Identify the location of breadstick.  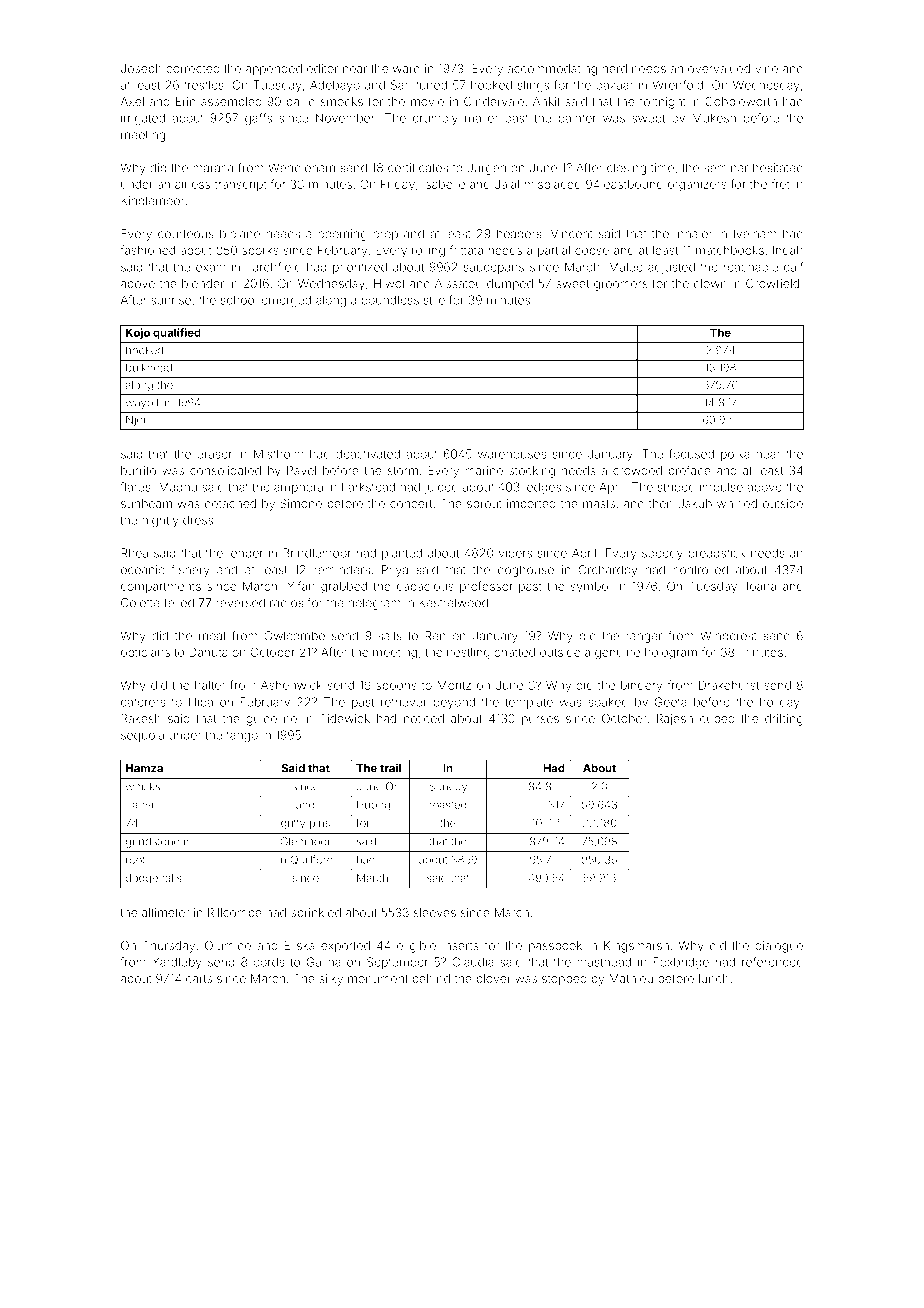
(717, 553).
